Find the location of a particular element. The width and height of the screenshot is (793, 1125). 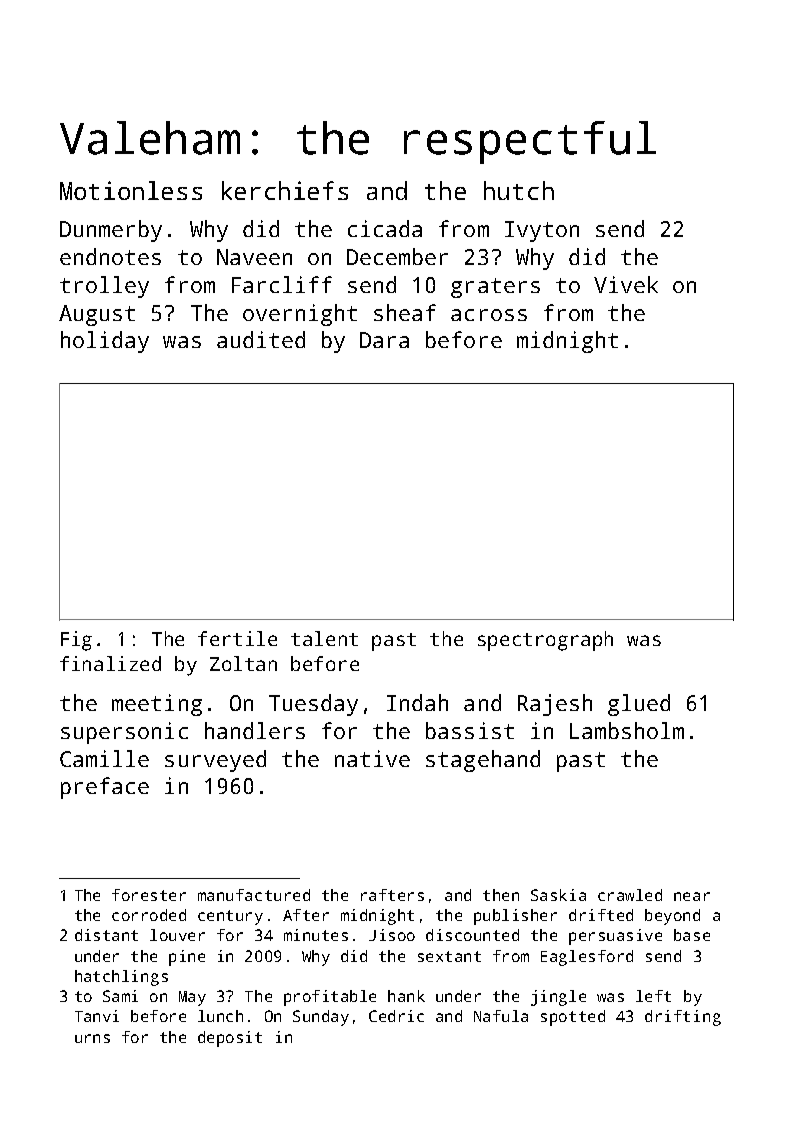

talent is located at coordinates (324, 638).
